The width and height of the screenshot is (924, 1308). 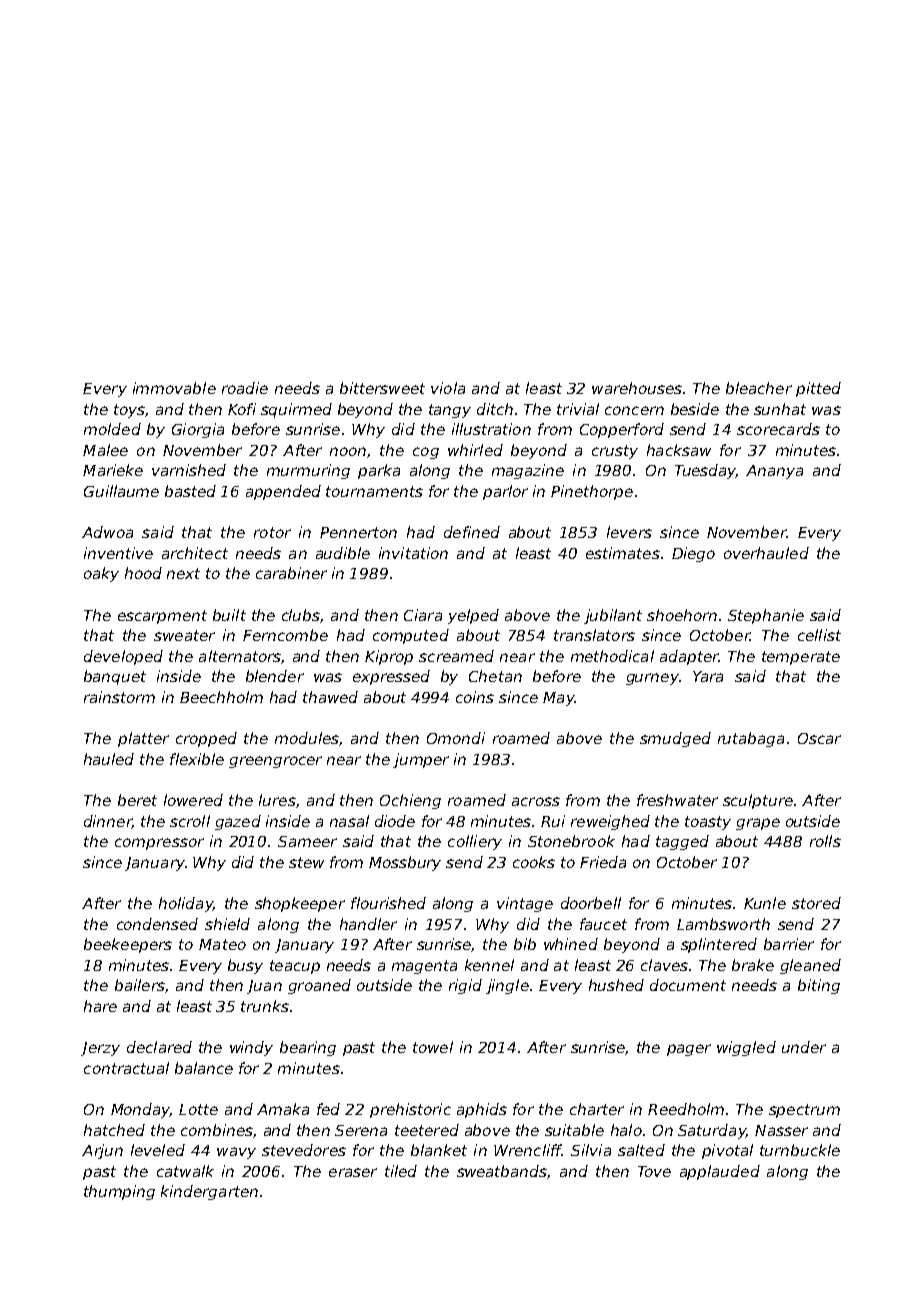 What do you see at coordinates (401, 1171) in the screenshot?
I see `tiled` at bounding box center [401, 1171].
